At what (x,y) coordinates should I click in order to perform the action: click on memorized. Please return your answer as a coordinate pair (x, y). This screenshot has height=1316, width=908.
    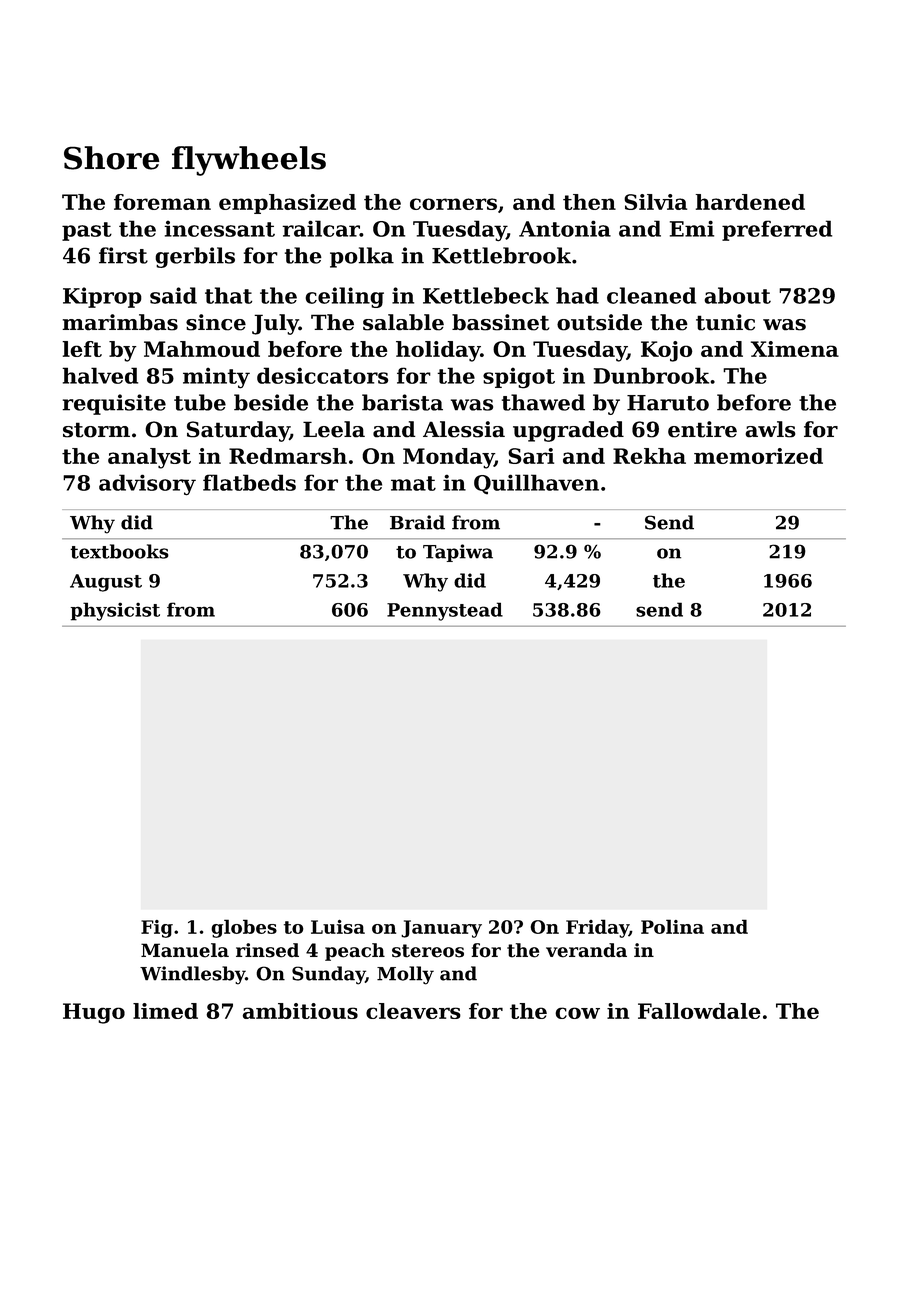
    Looking at the image, I should click on (758, 456).
